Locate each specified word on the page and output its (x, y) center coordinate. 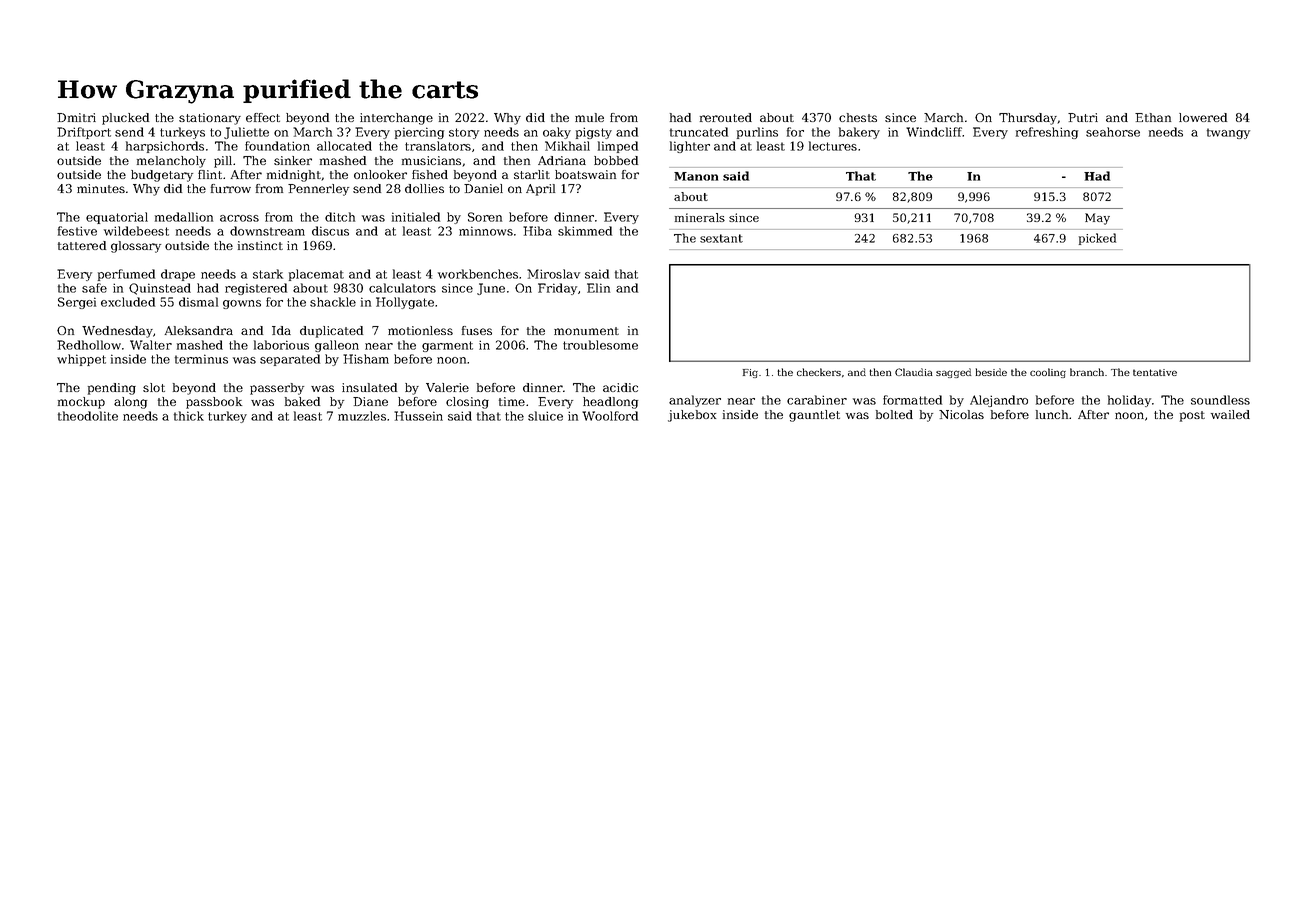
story (464, 133)
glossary (136, 247)
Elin (598, 288)
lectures (833, 146)
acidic (620, 387)
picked (1097, 239)
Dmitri (76, 117)
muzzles (362, 416)
